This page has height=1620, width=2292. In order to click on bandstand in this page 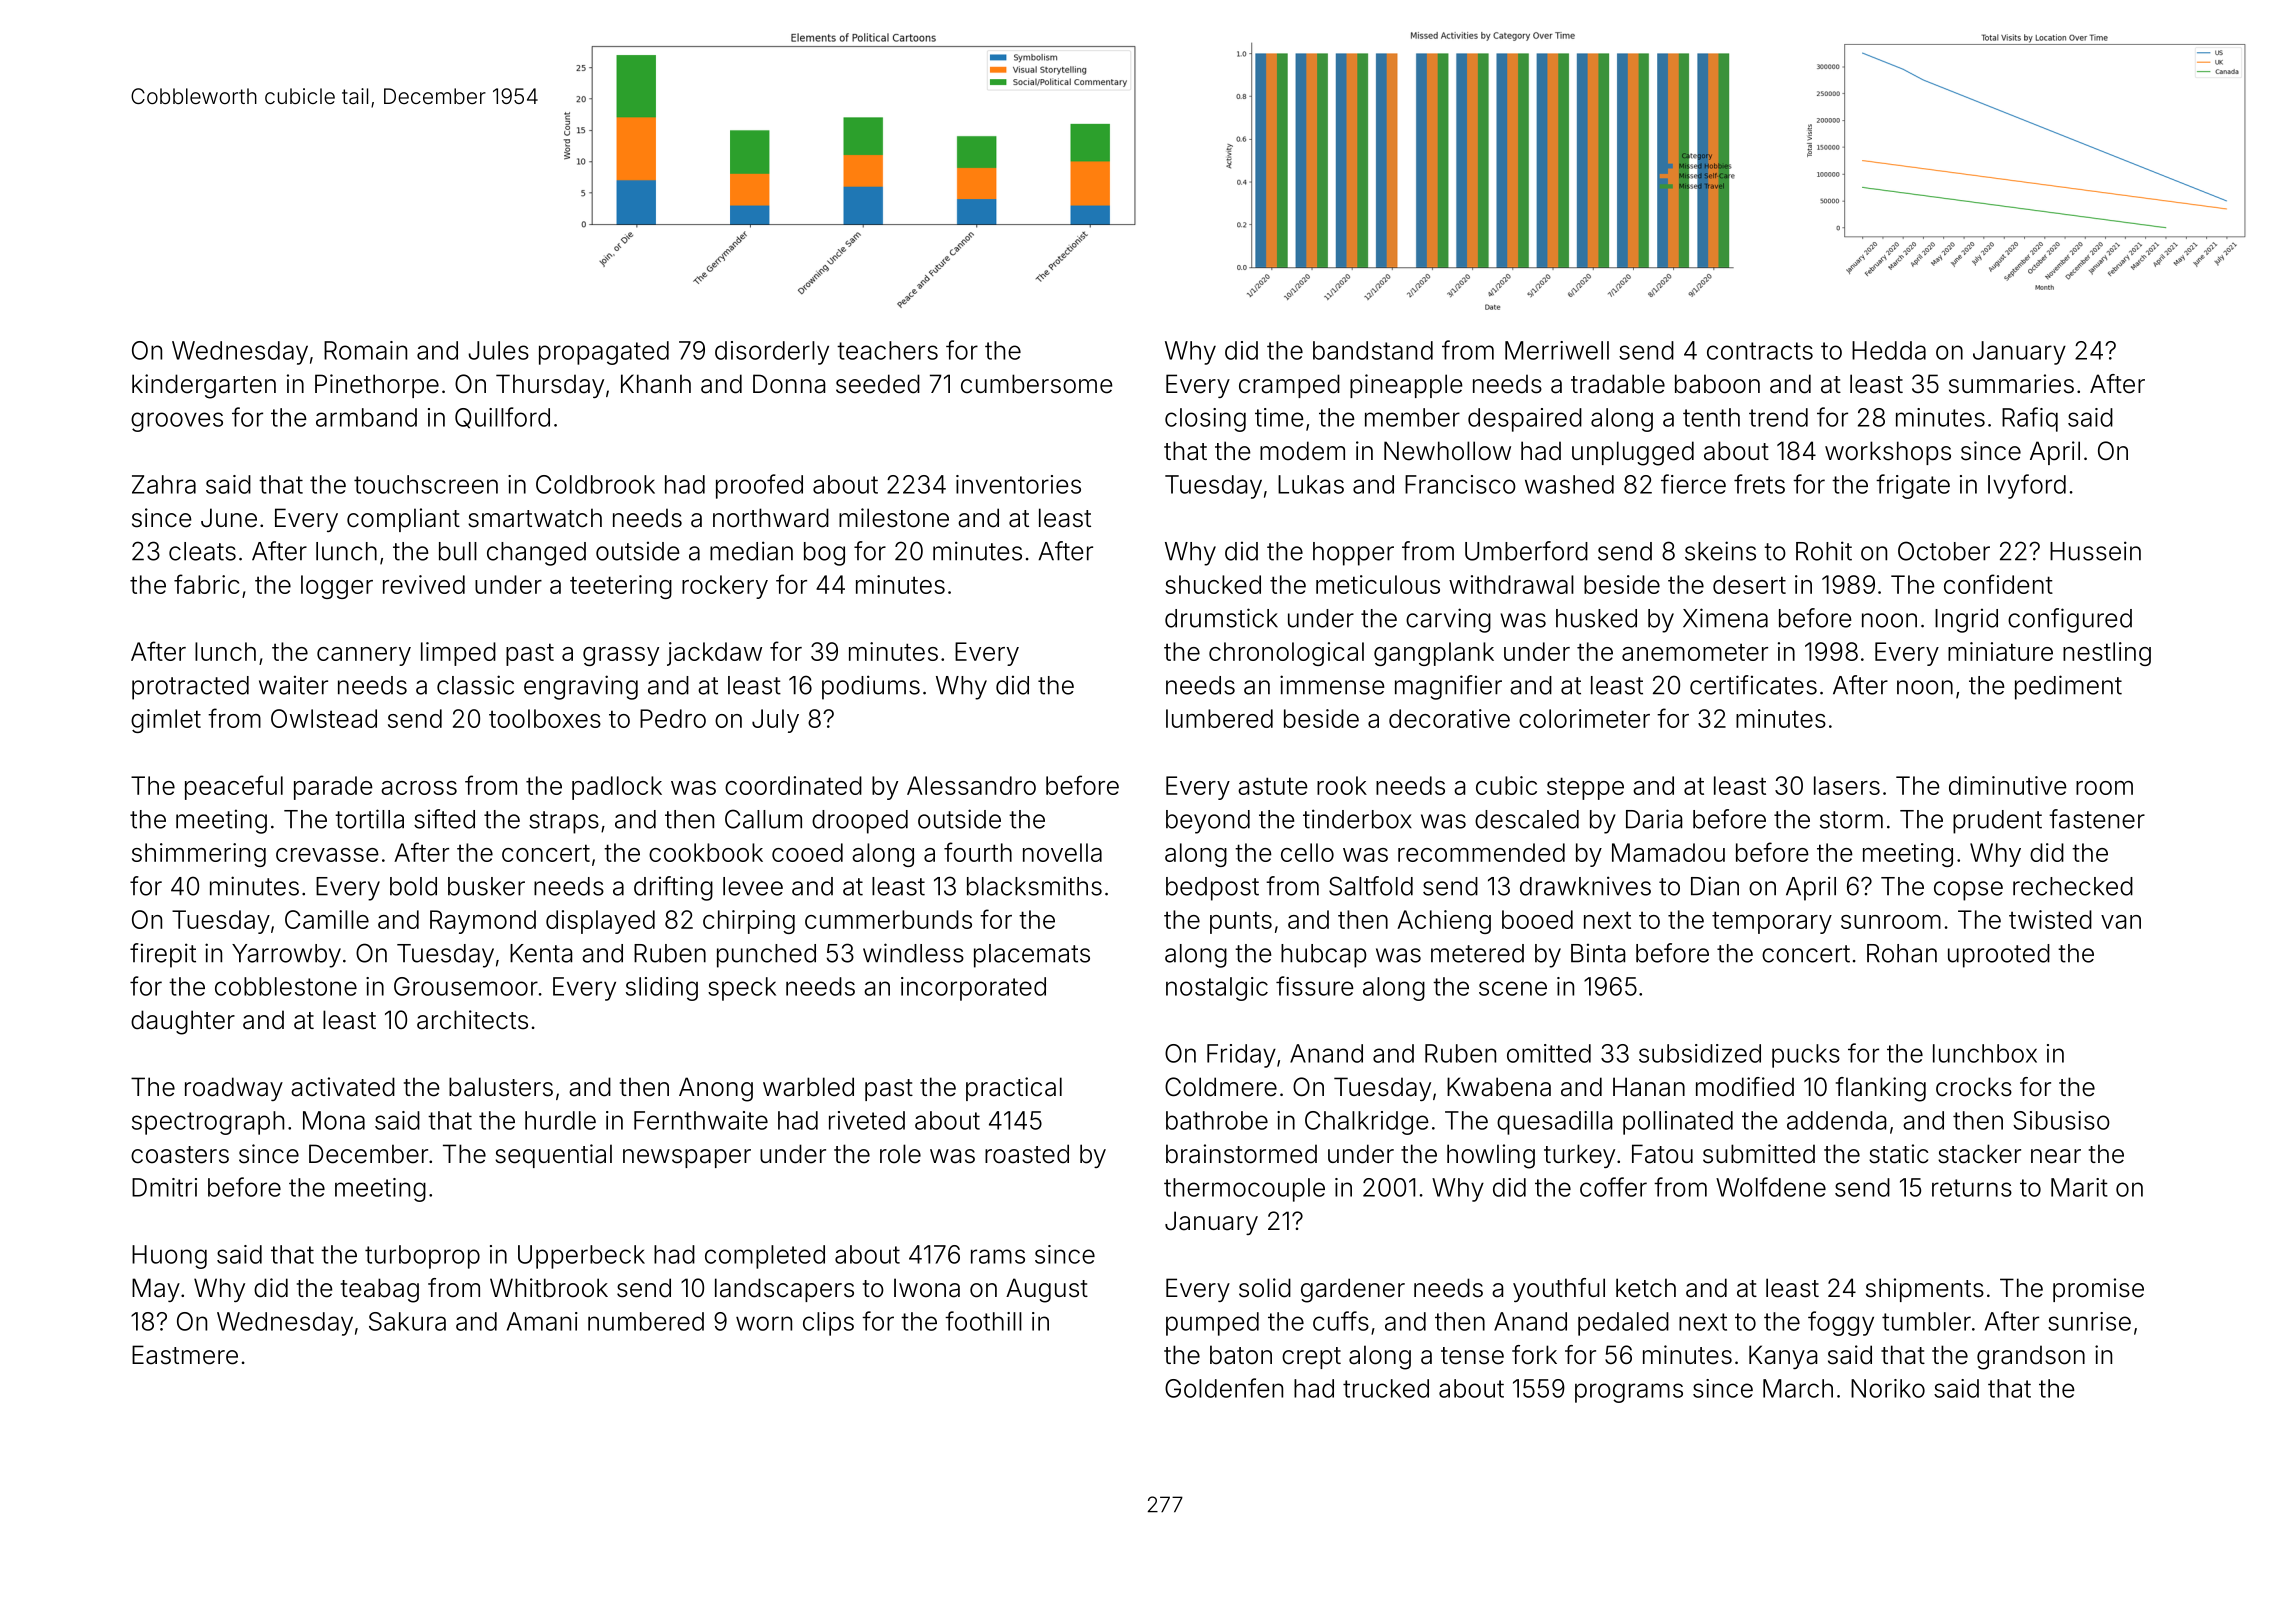, I will do `click(1373, 350)`.
